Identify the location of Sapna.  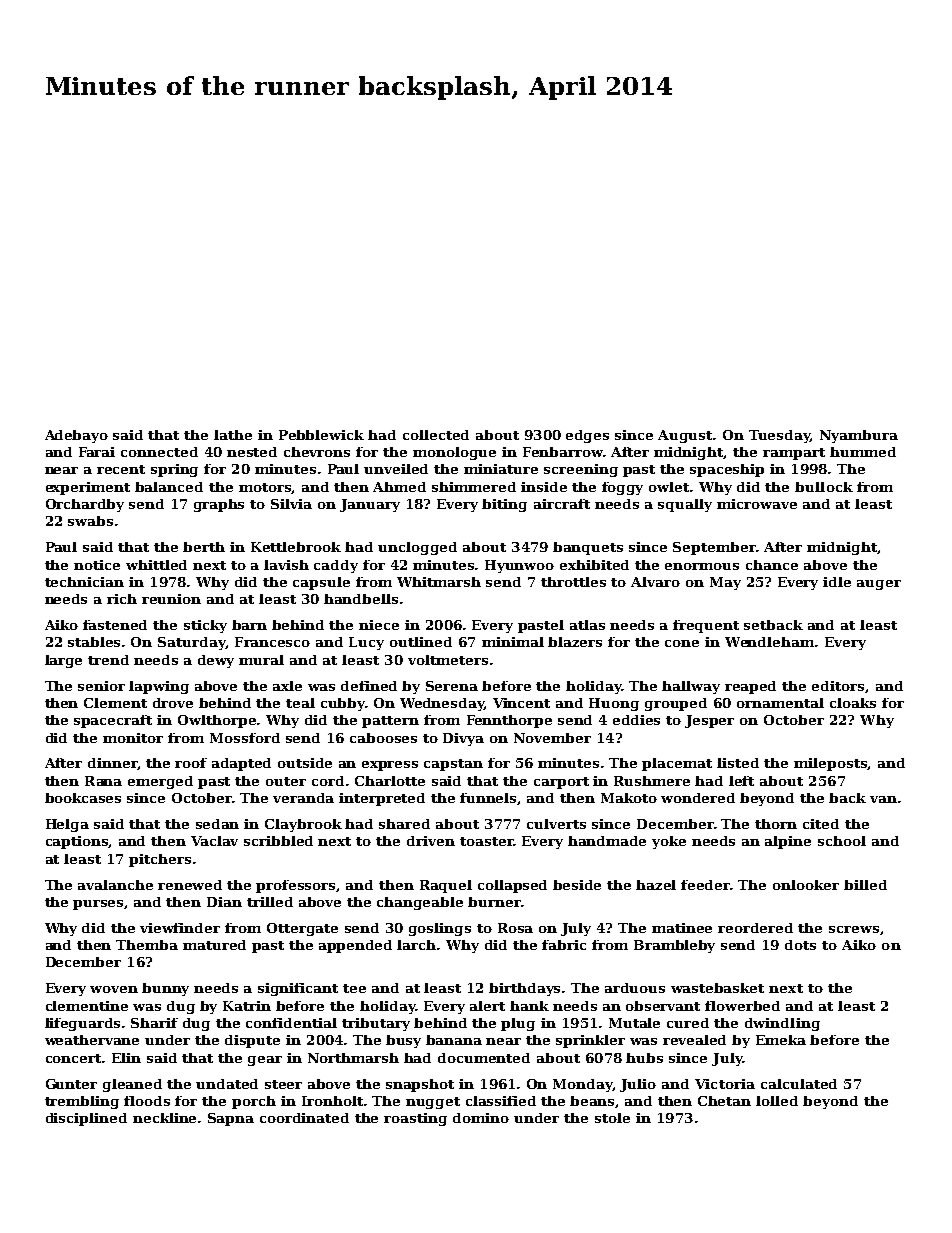
(231, 1119).
